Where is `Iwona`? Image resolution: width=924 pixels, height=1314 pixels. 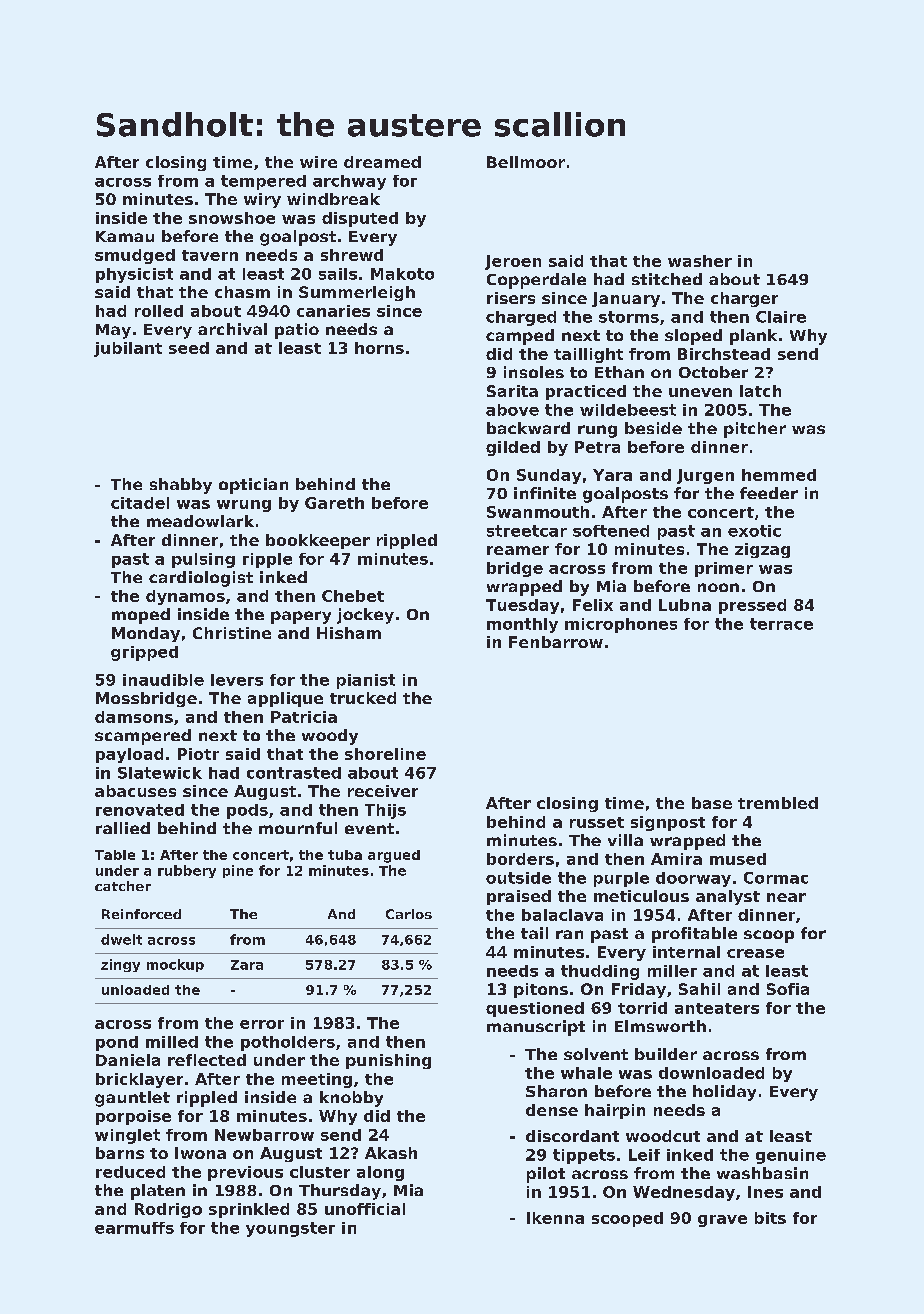 Iwona is located at coordinates (200, 1153).
